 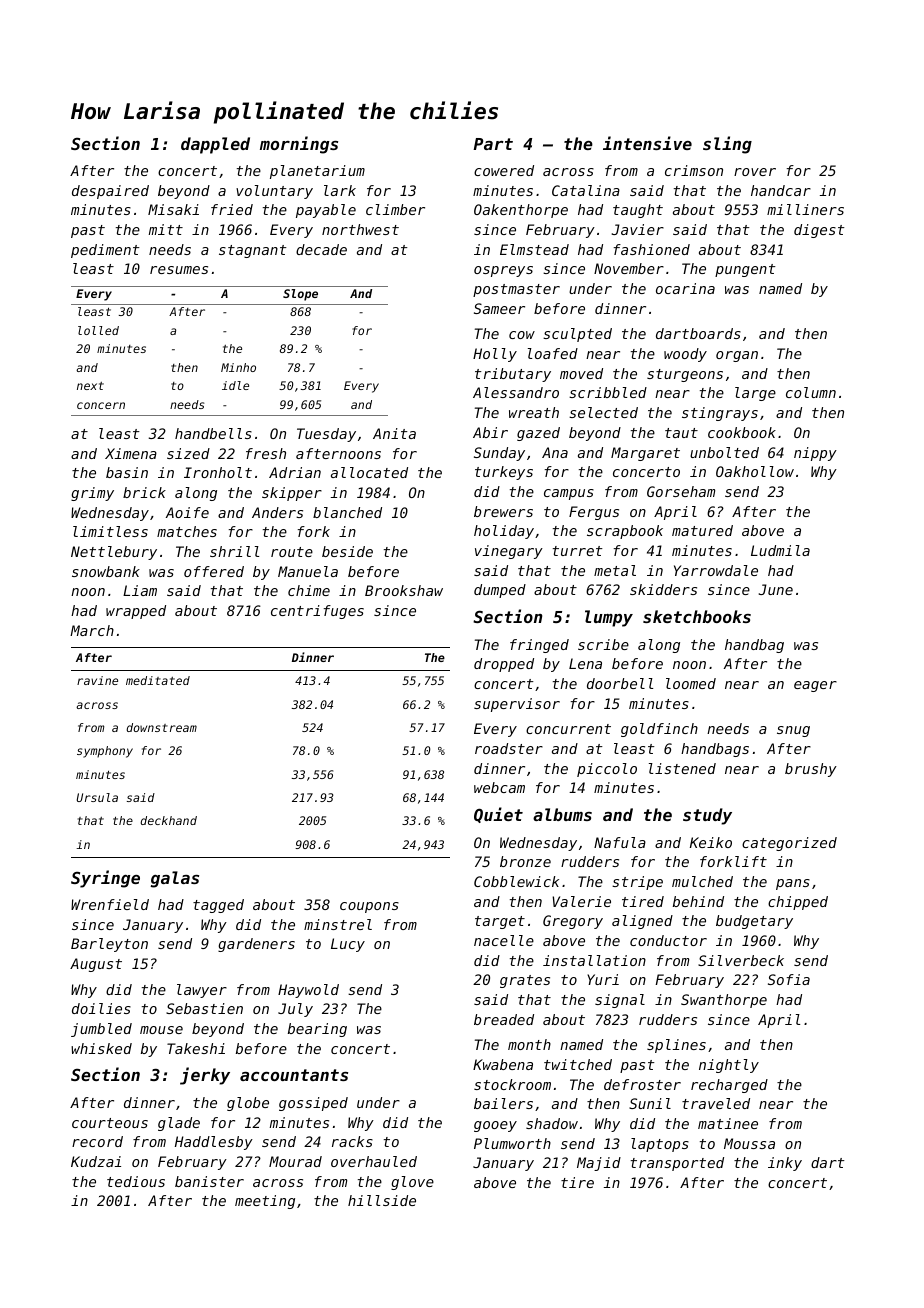 I want to click on target, so click(x=500, y=922).
